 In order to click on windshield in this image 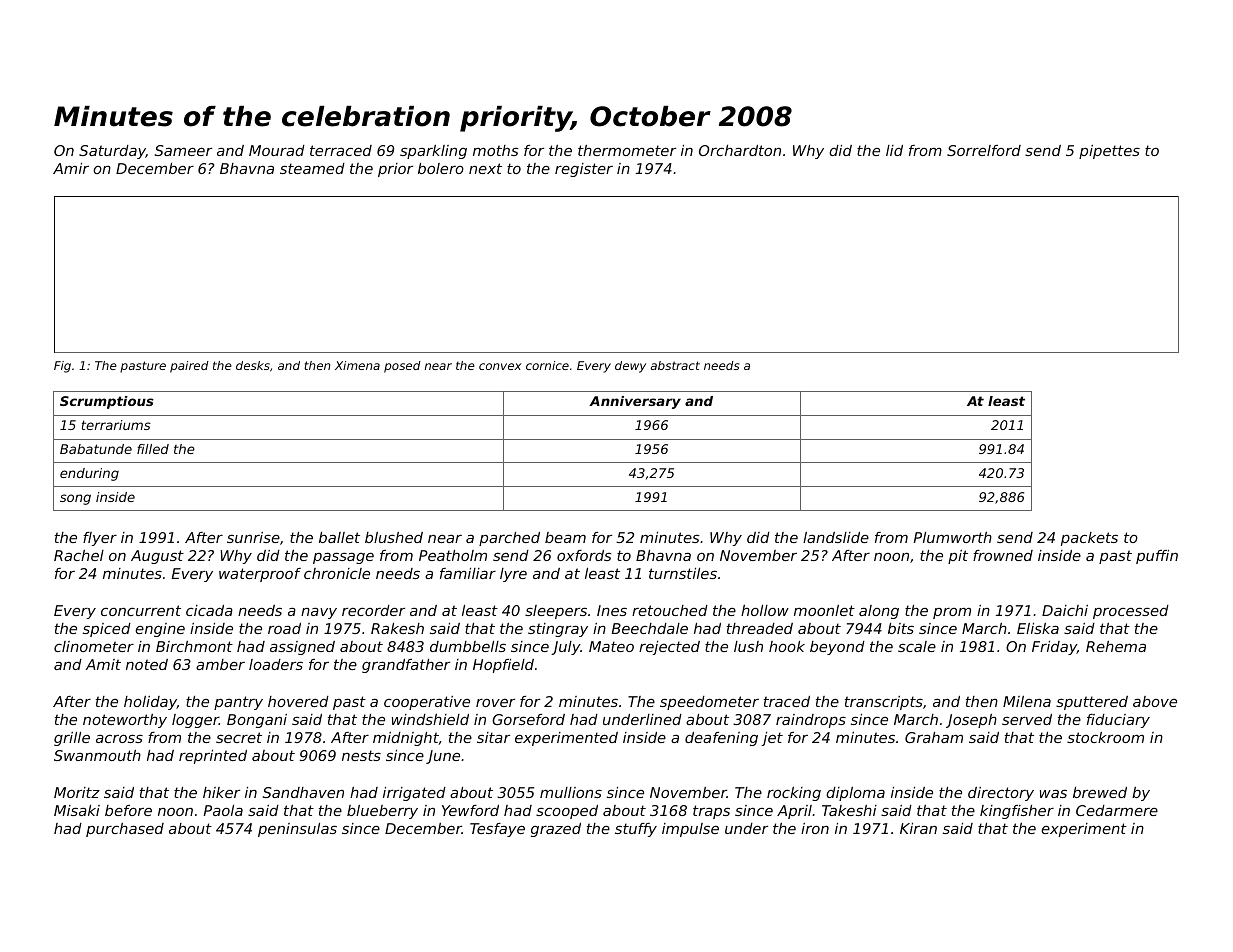, I will do `click(430, 719)`.
